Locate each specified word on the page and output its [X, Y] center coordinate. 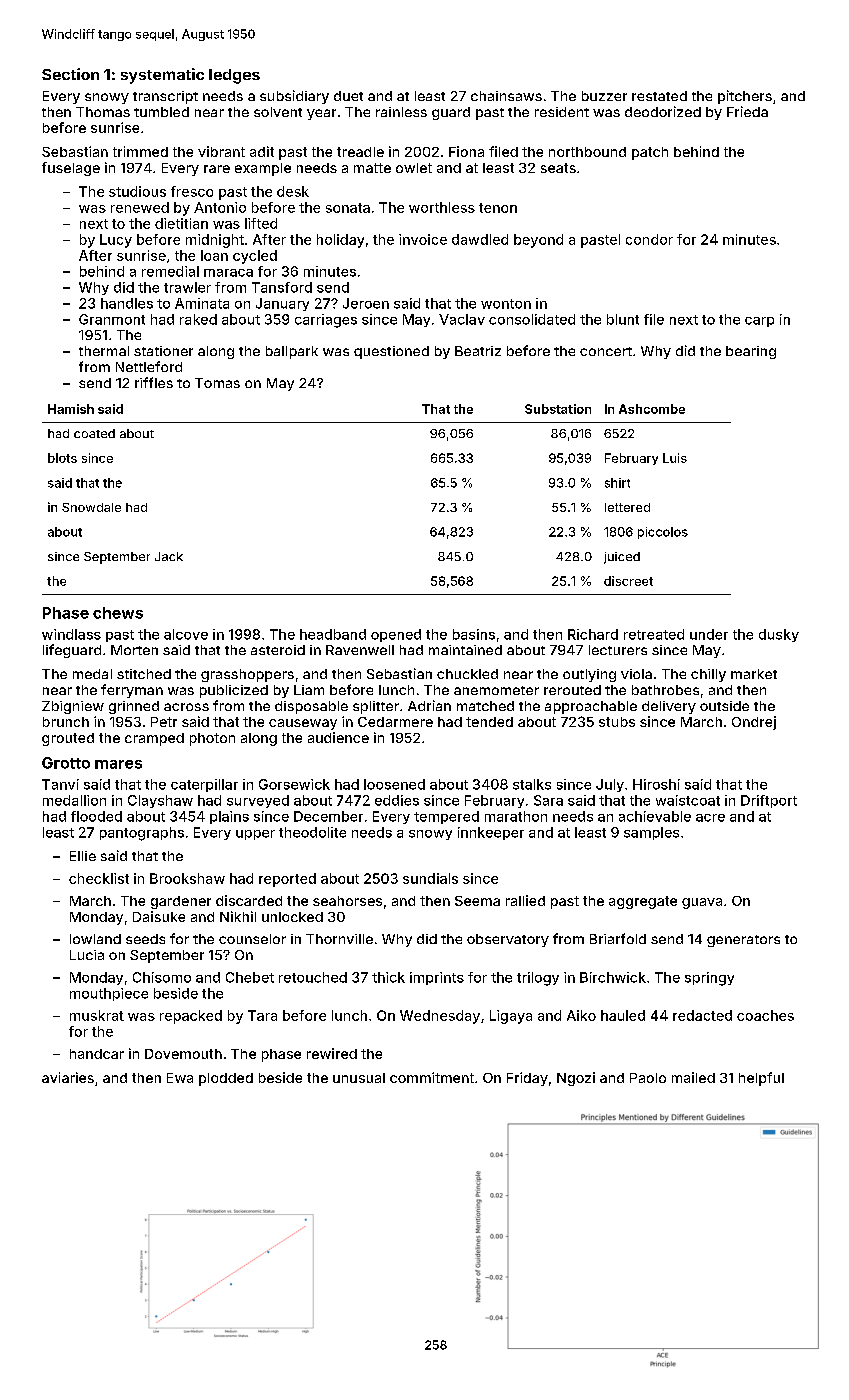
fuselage [71, 169]
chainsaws [506, 96]
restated [659, 96]
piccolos [663, 533]
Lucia [87, 955]
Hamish [71, 409]
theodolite [312, 832]
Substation [558, 409]
